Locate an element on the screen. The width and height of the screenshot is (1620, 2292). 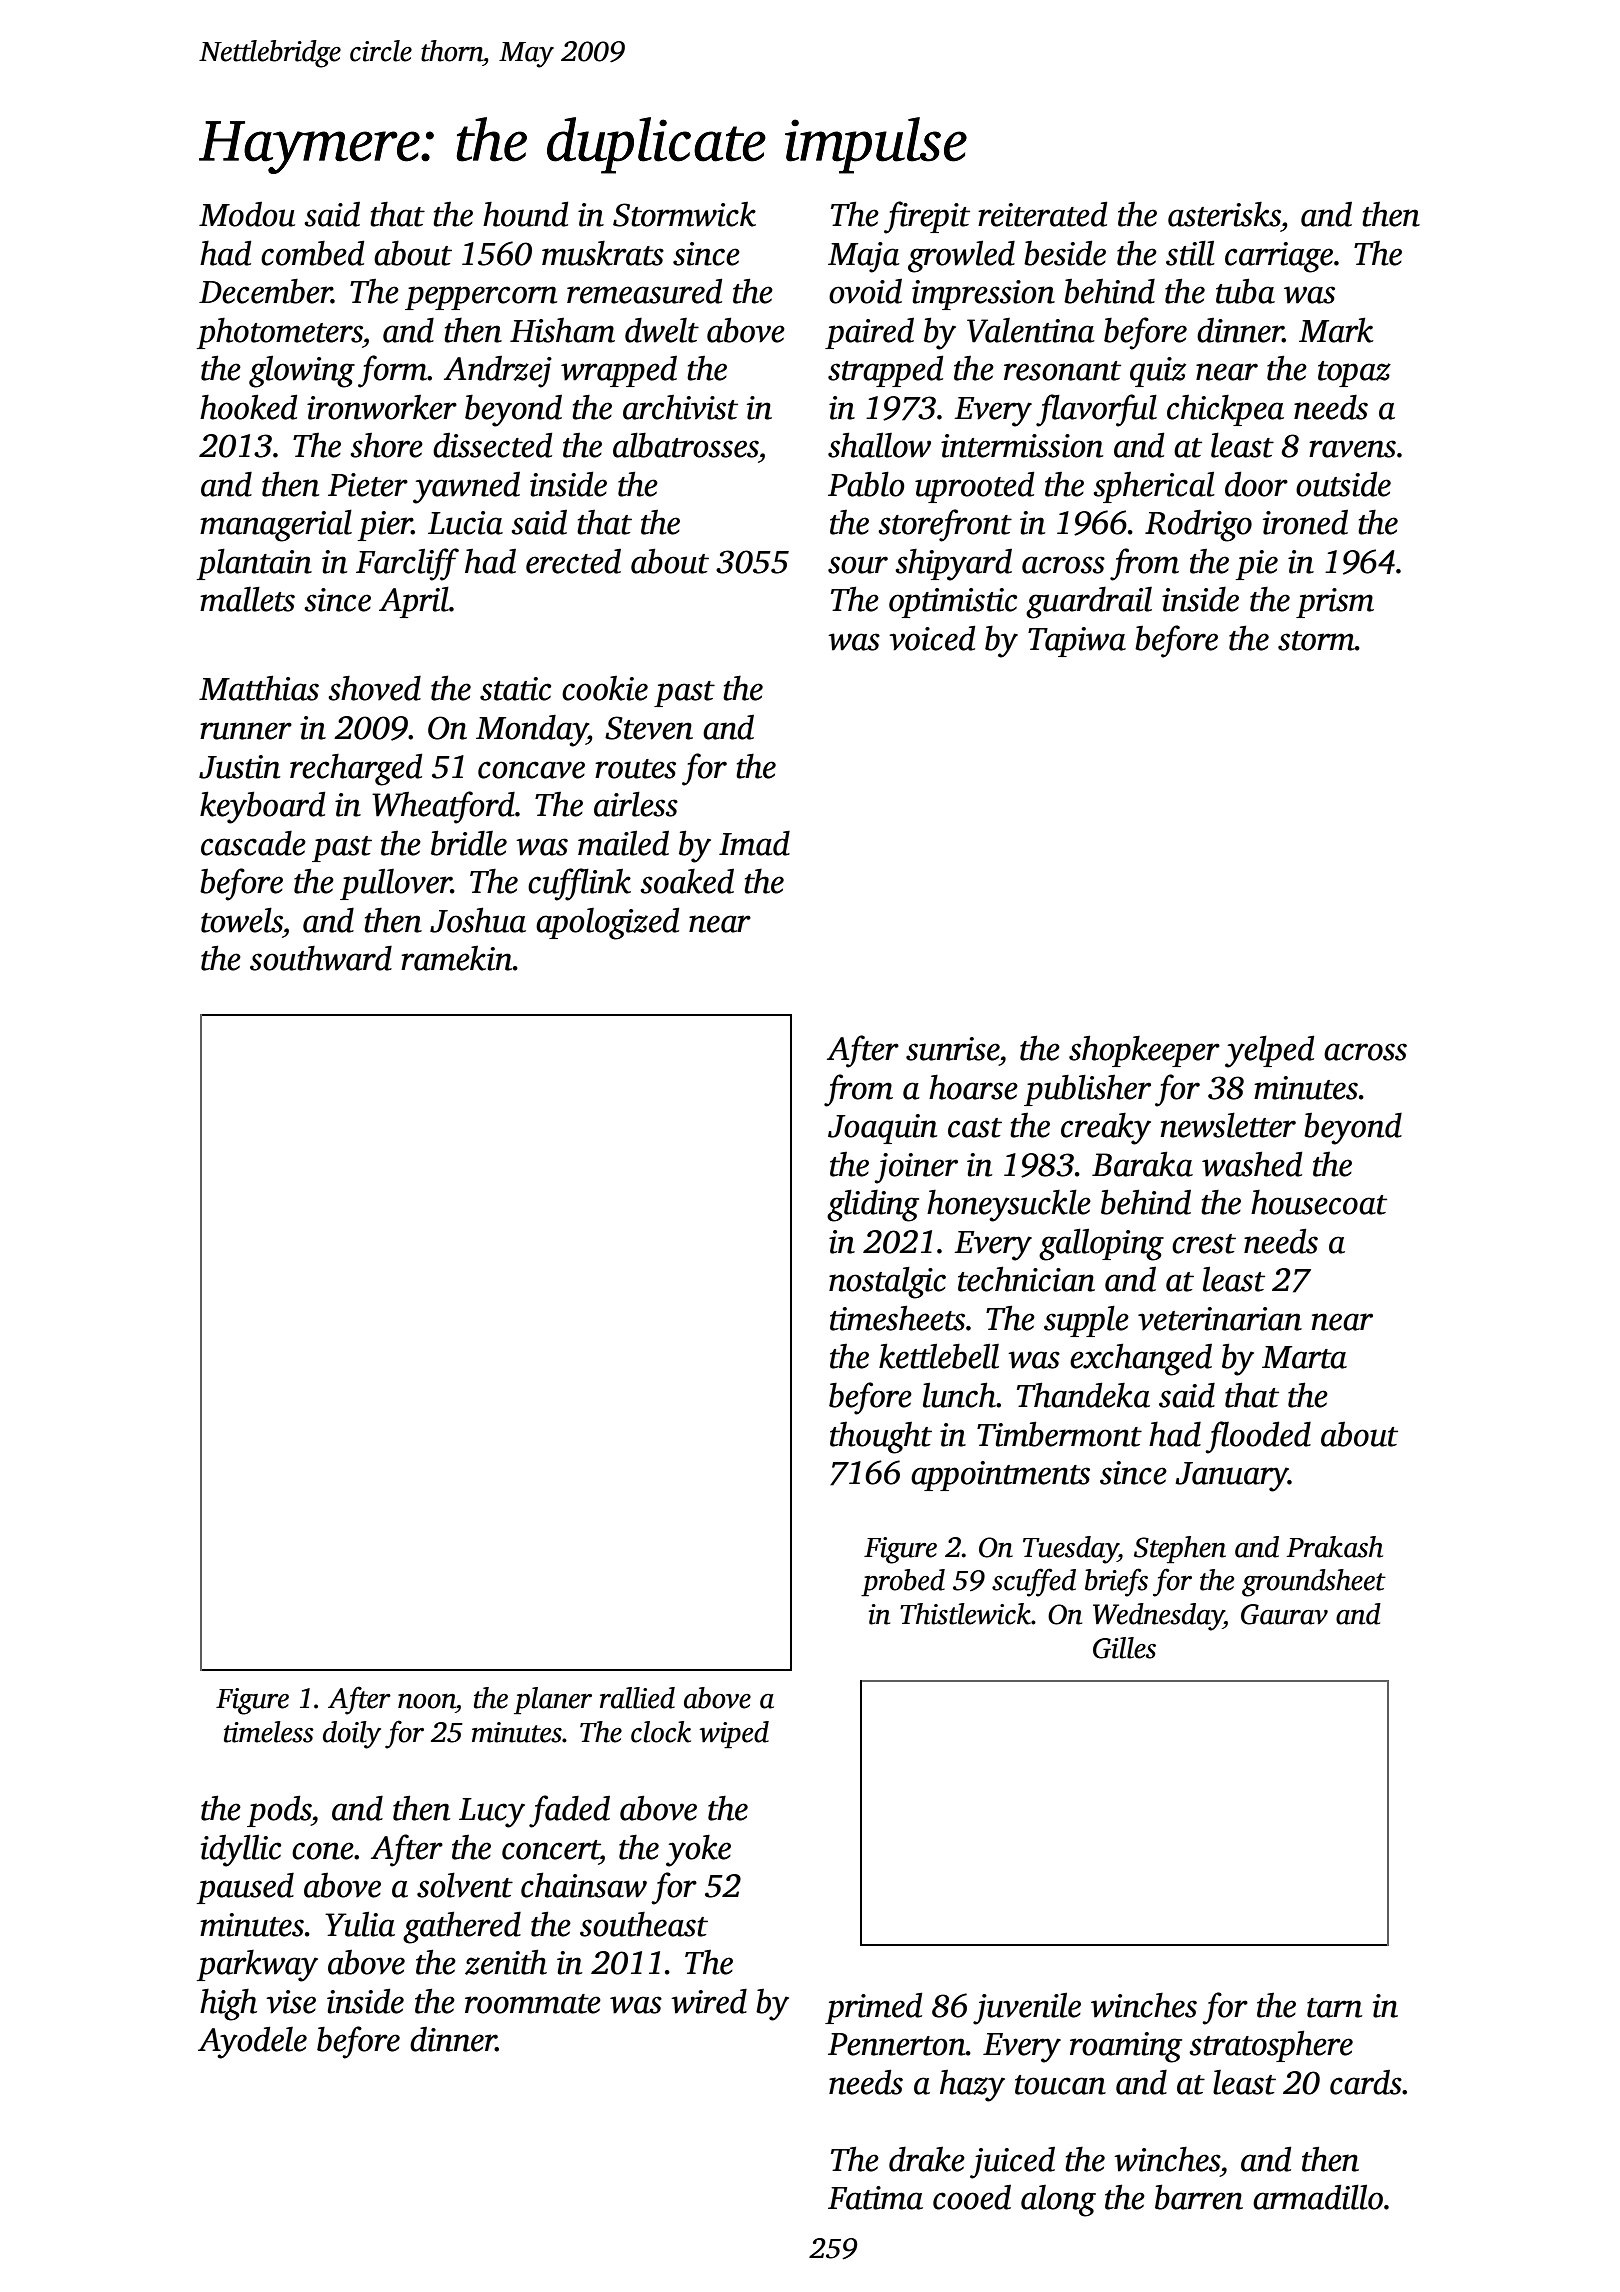
Modou is located at coordinates (247, 214).
